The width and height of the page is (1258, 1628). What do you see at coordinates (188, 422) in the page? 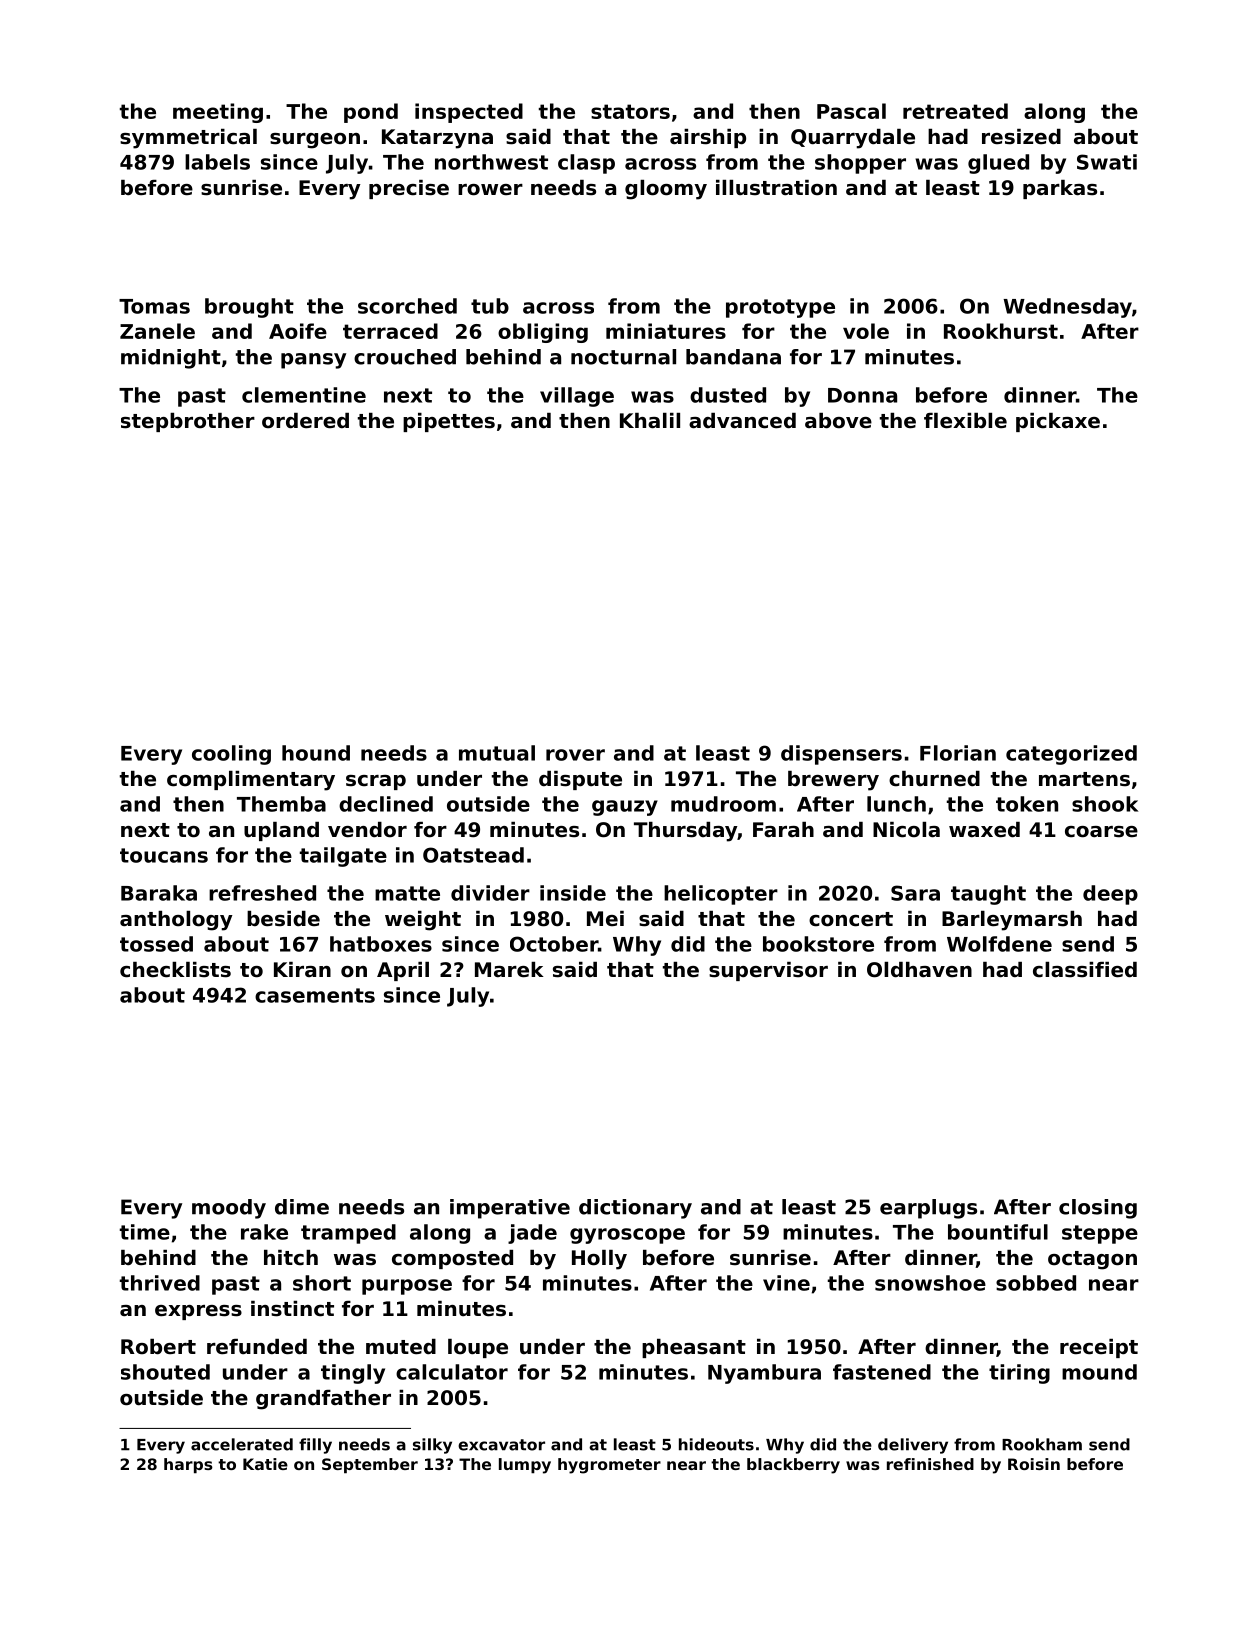
I see `stepbrother` at bounding box center [188, 422].
